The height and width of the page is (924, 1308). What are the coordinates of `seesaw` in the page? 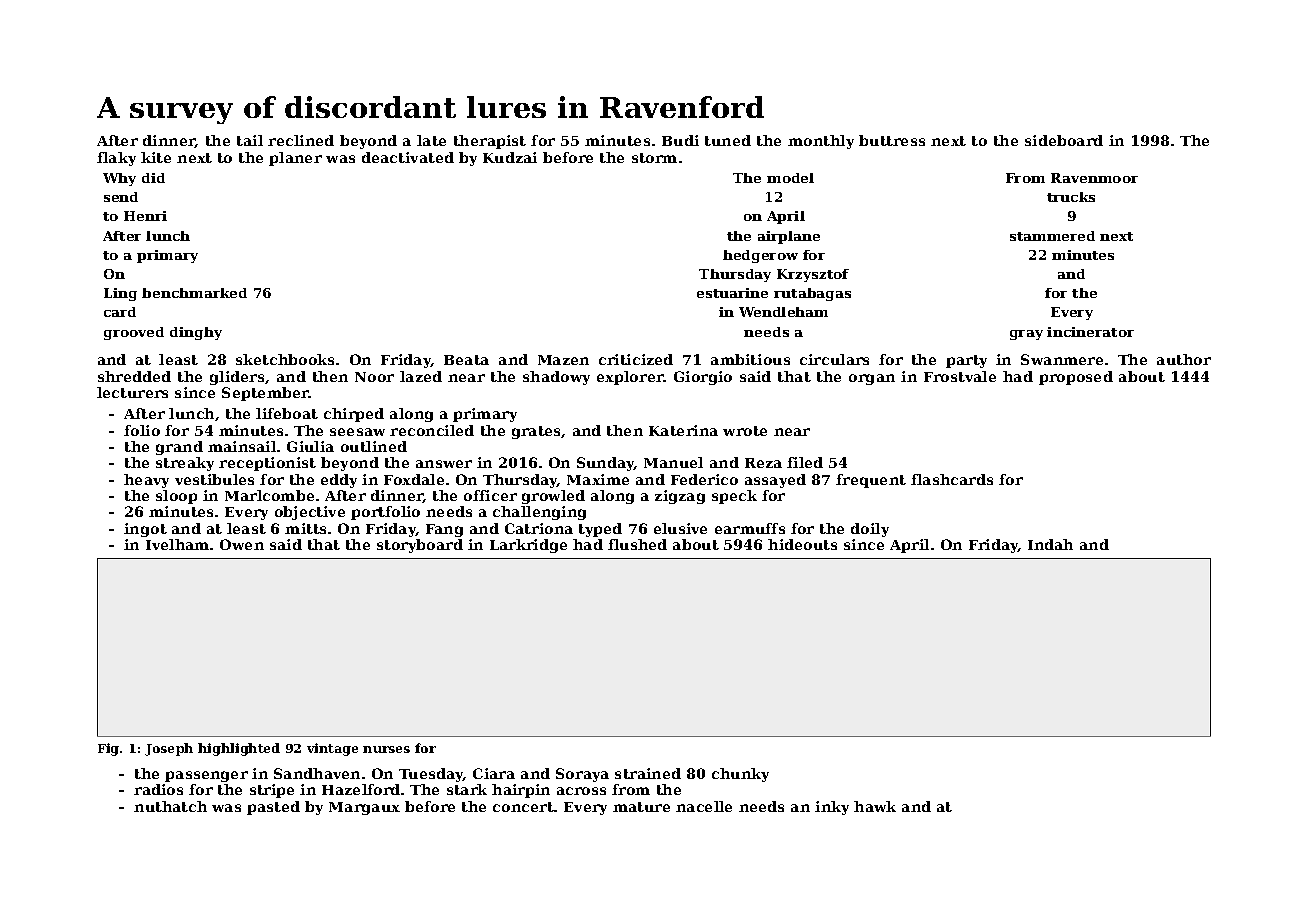 It's located at (357, 432).
